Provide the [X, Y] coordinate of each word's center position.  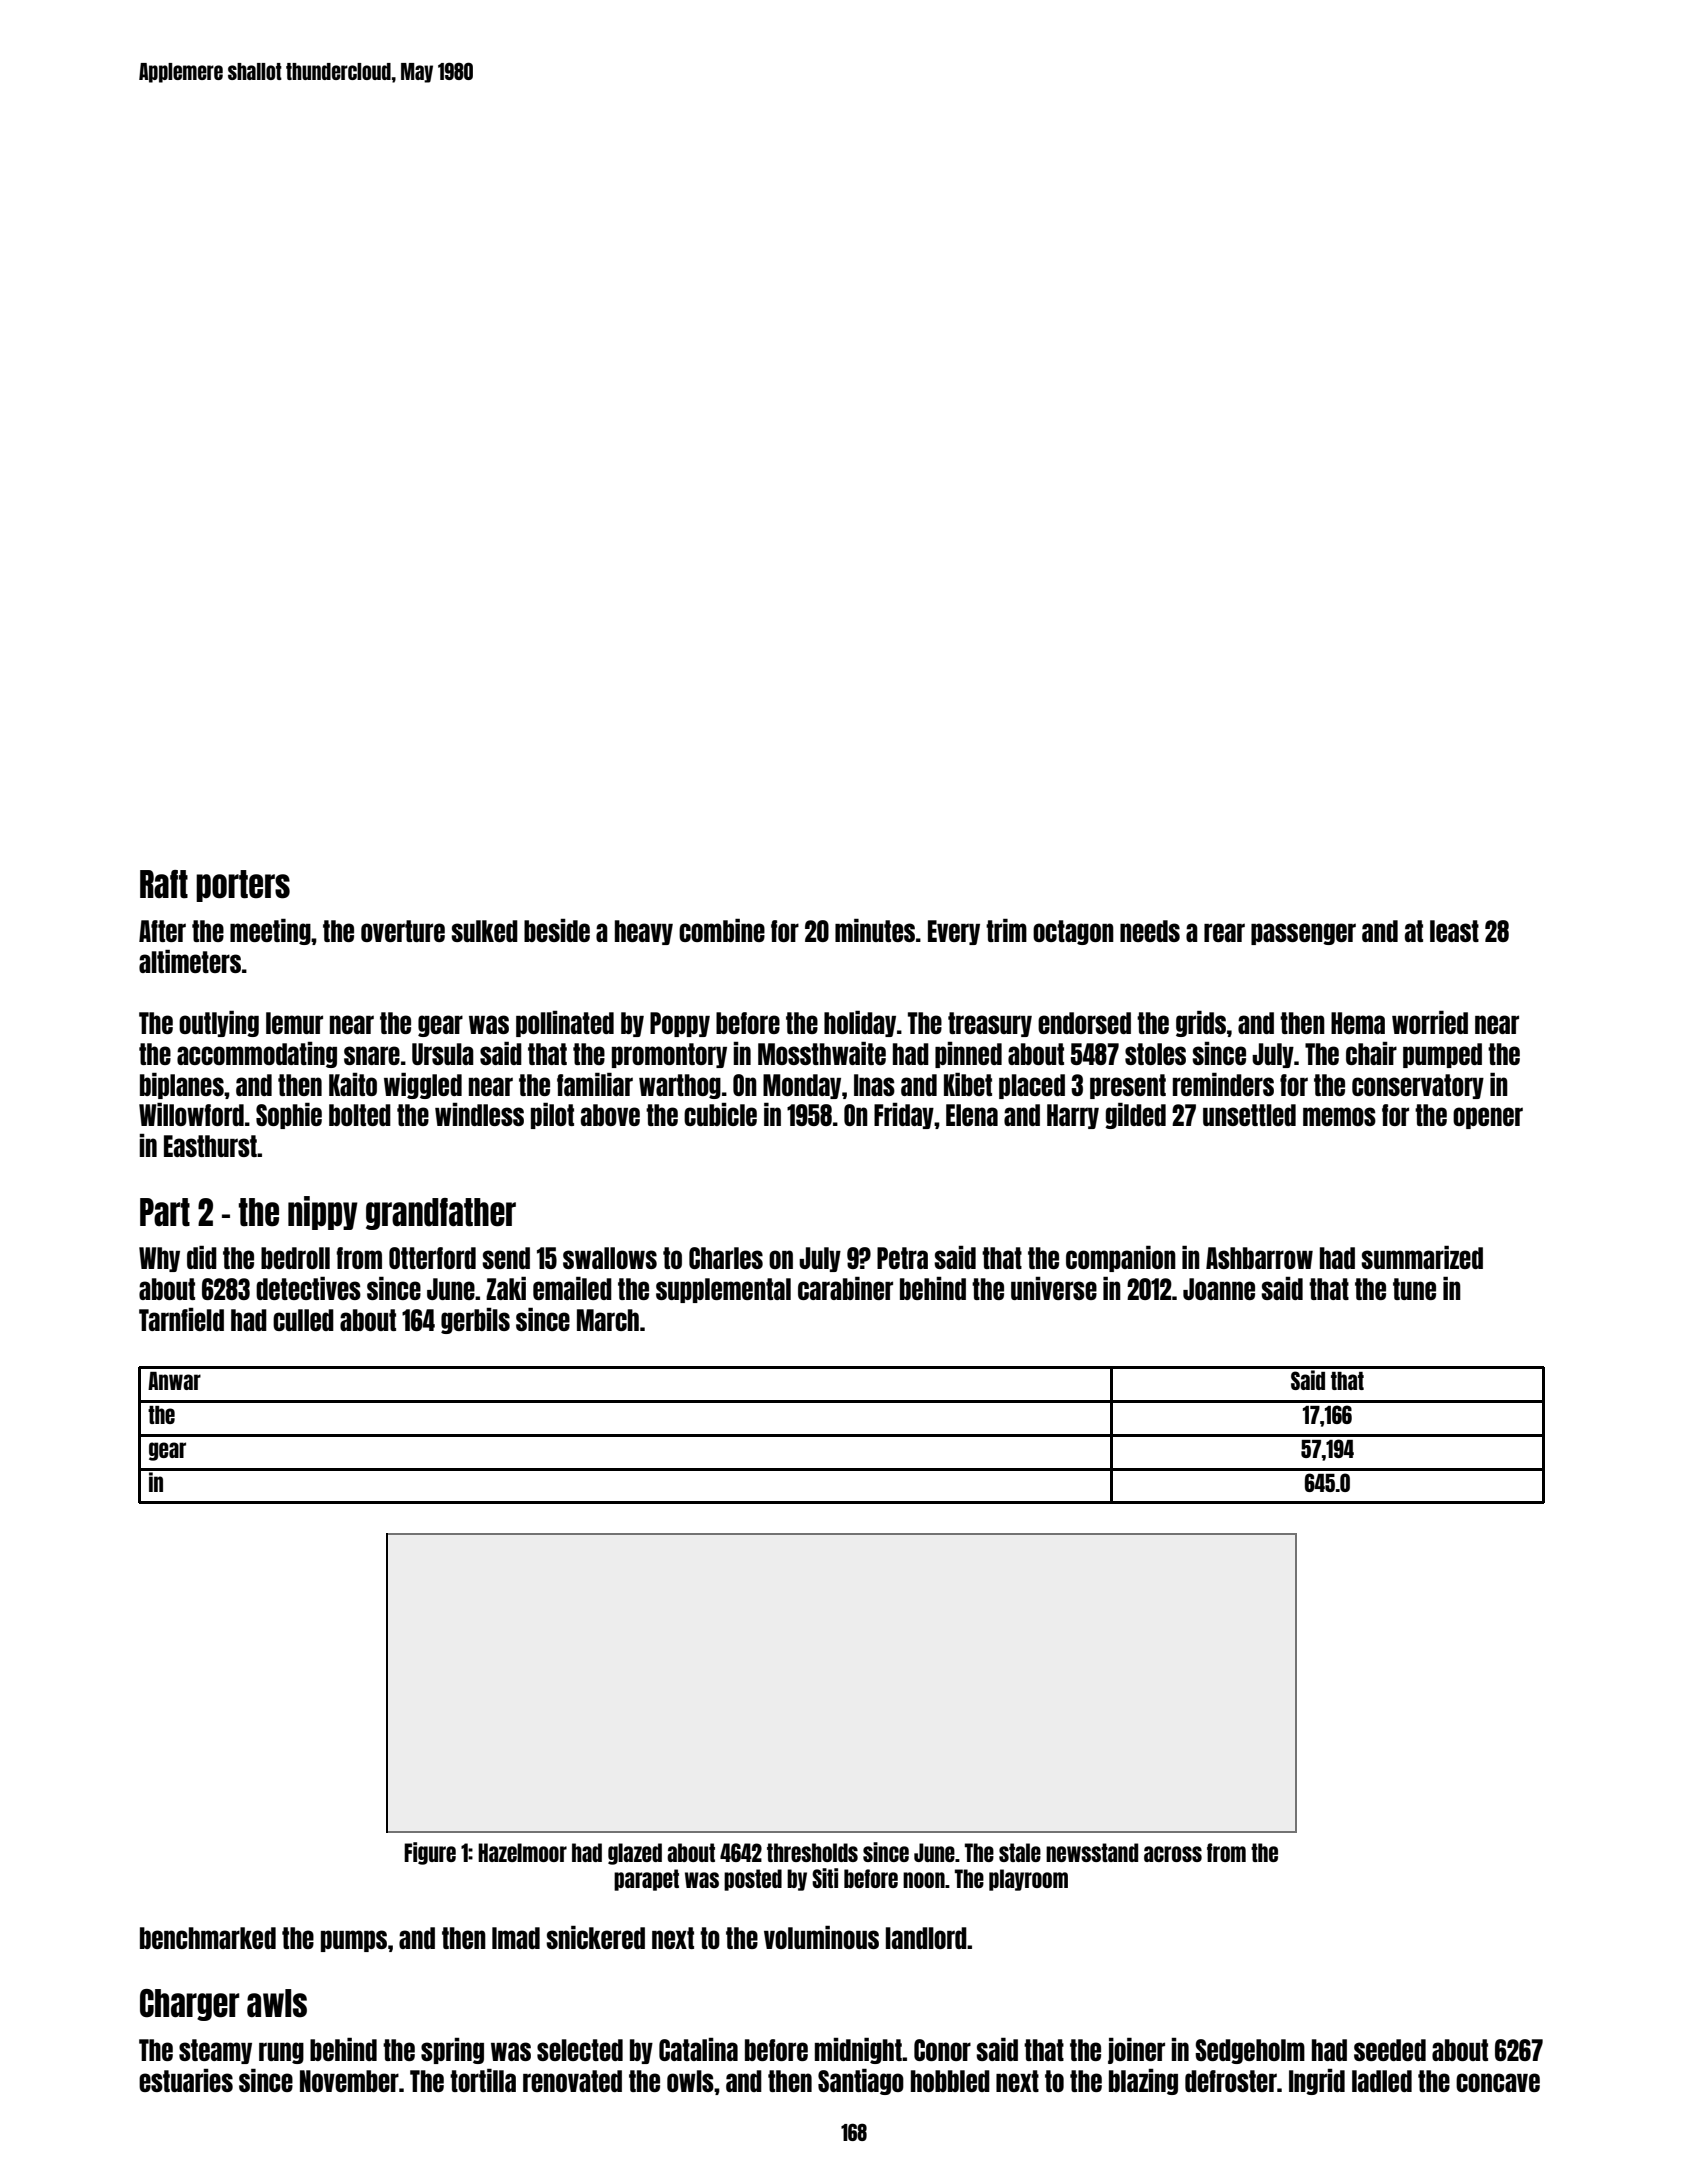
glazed [635, 1854]
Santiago [861, 2082]
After [162, 931]
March [608, 1320]
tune [1414, 1289]
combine [722, 930]
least [1454, 931]
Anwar [174, 1381]
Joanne [1219, 1289]
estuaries [186, 2080]
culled [303, 1320]
